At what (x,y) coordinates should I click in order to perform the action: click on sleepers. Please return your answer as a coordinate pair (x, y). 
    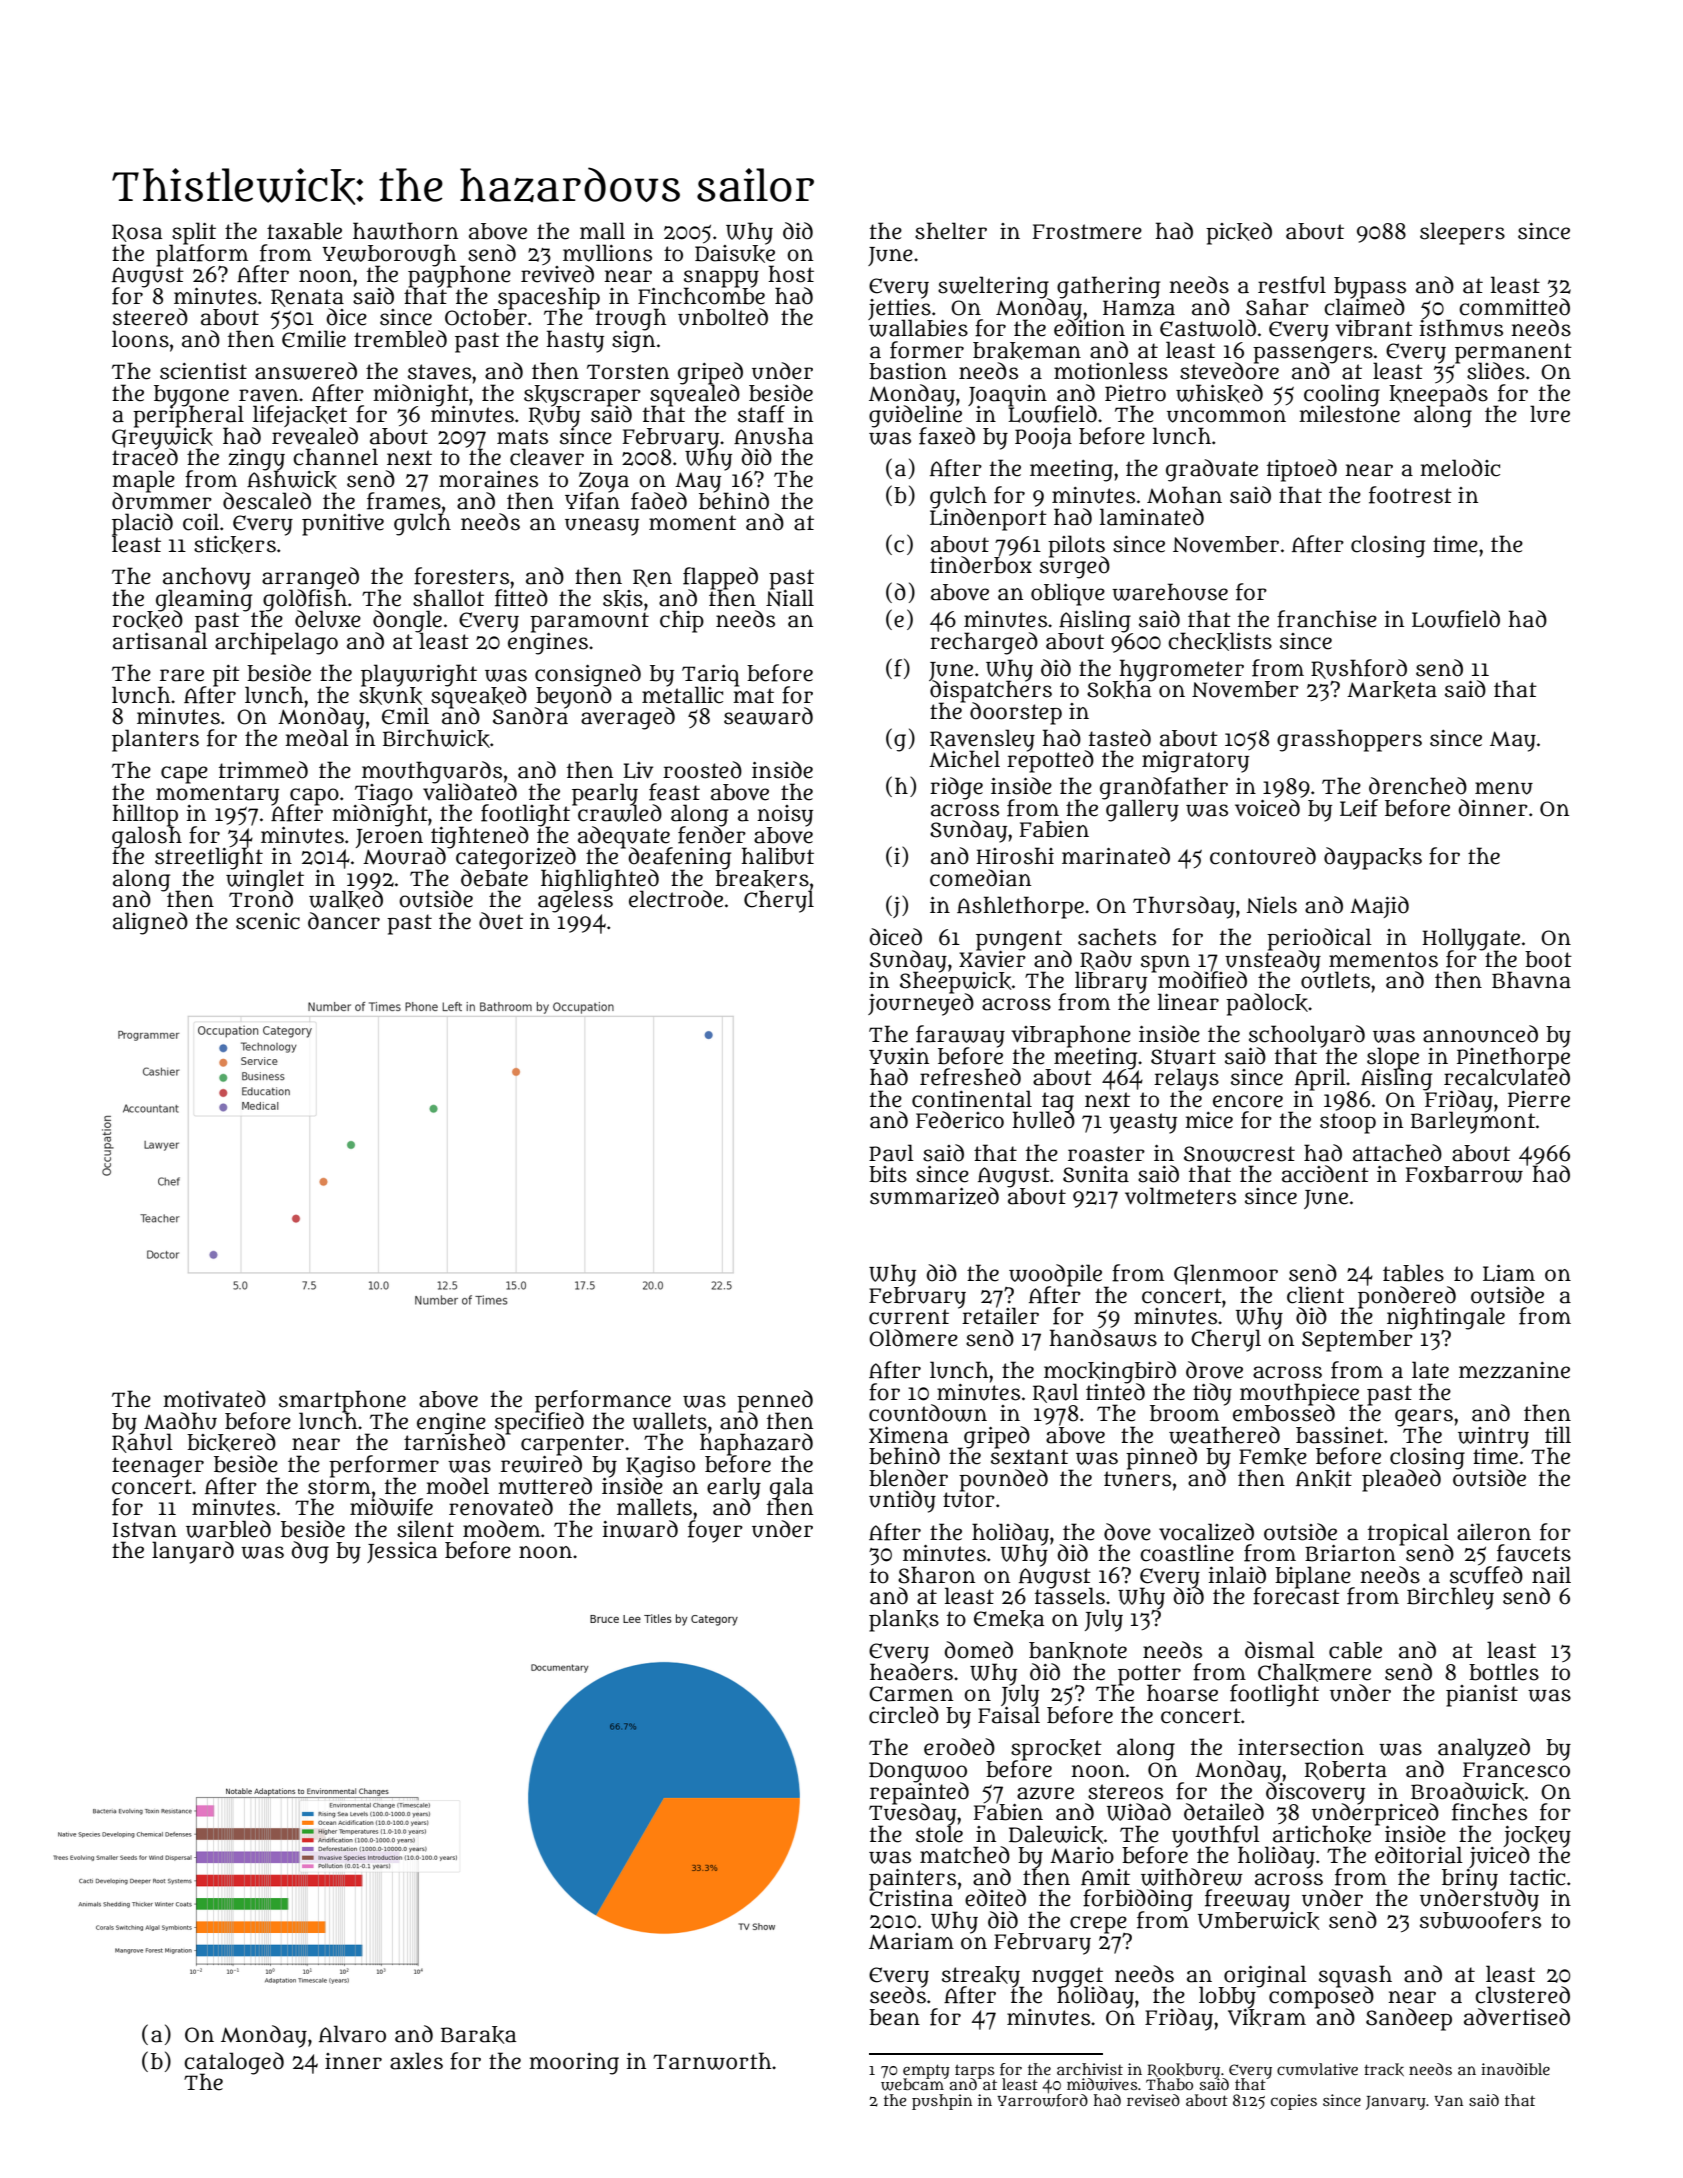
    Looking at the image, I should click on (1462, 233).
